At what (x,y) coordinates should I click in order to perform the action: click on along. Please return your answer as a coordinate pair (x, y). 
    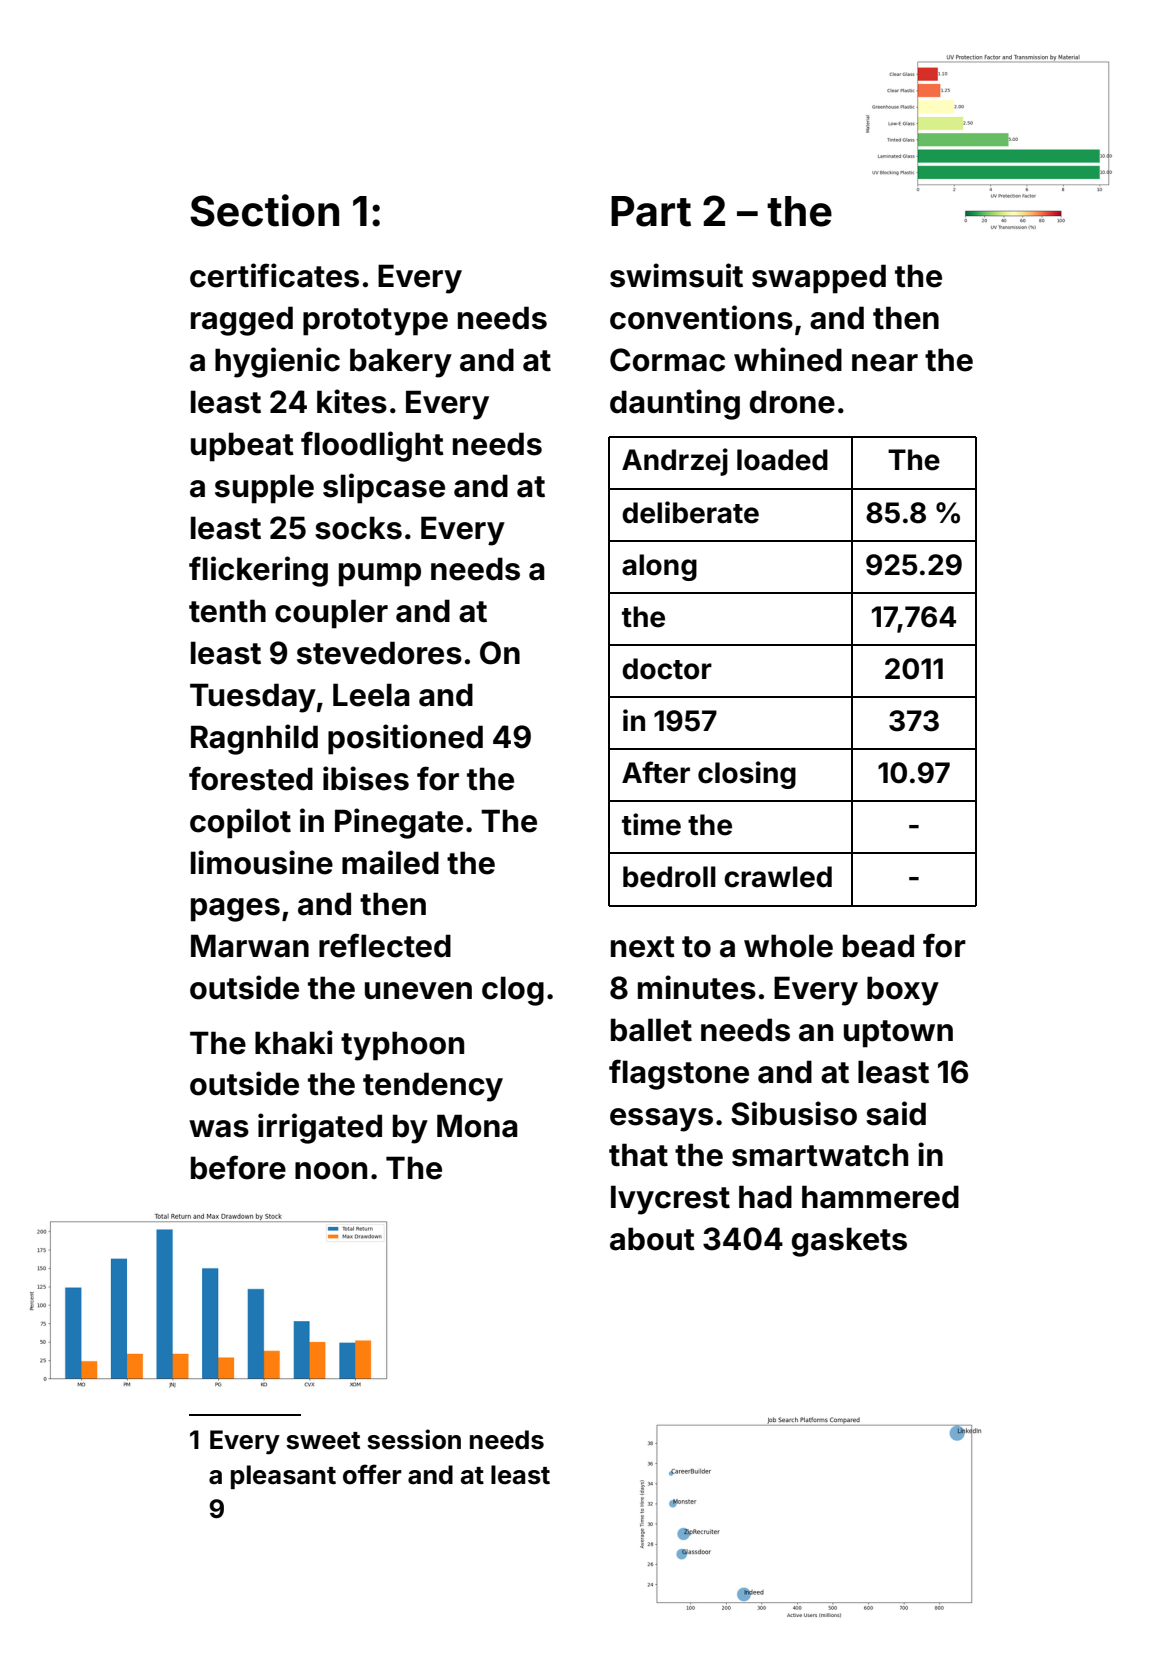
    Looking at the image, I should click on (659, 567).
